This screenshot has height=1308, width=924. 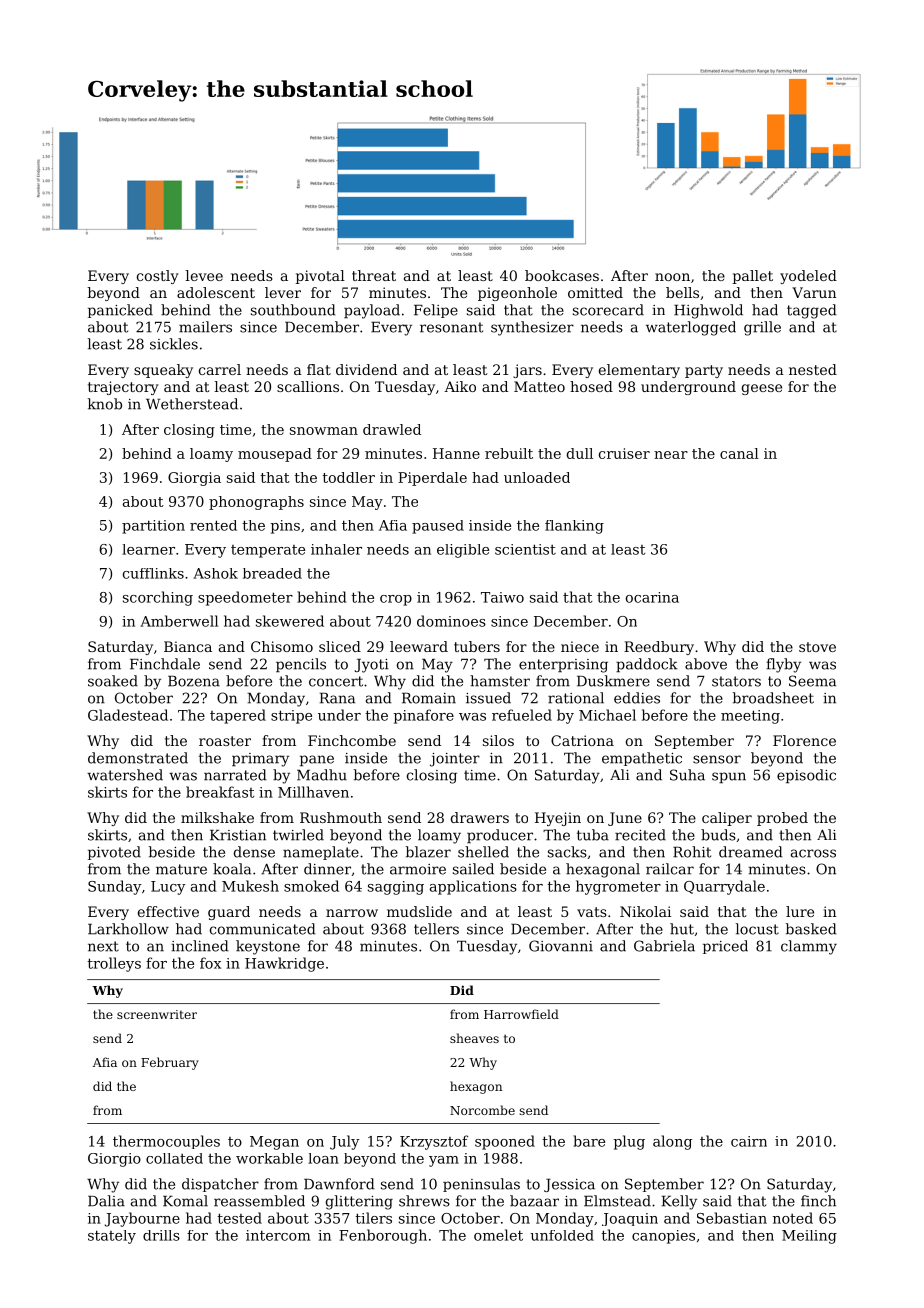 I want to click on Florence, so click(x=804, y=740).
